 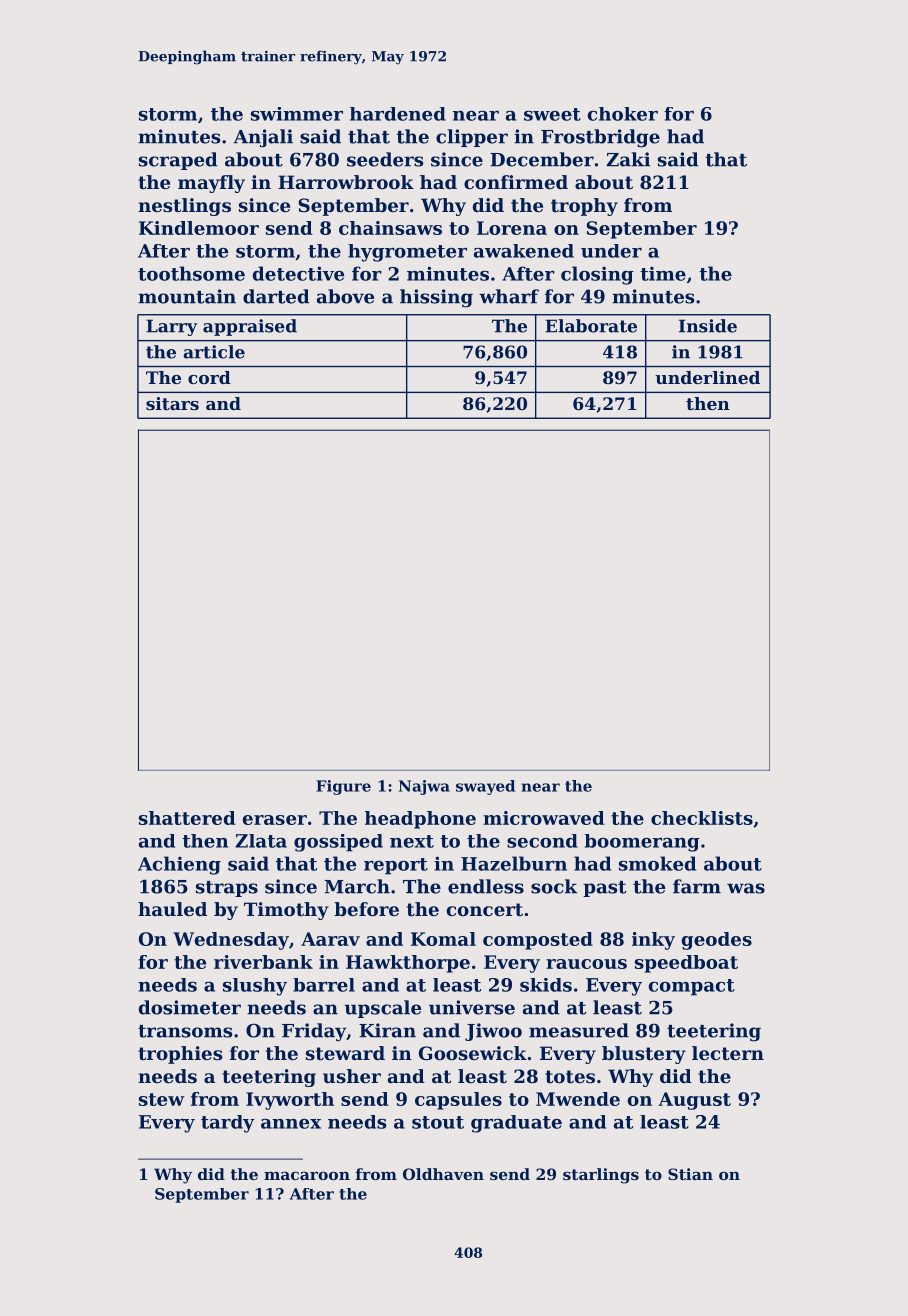 What do you see at coordinates (424, 787) in the page?
I see `Najwa` at bounding box center [424, 787].
